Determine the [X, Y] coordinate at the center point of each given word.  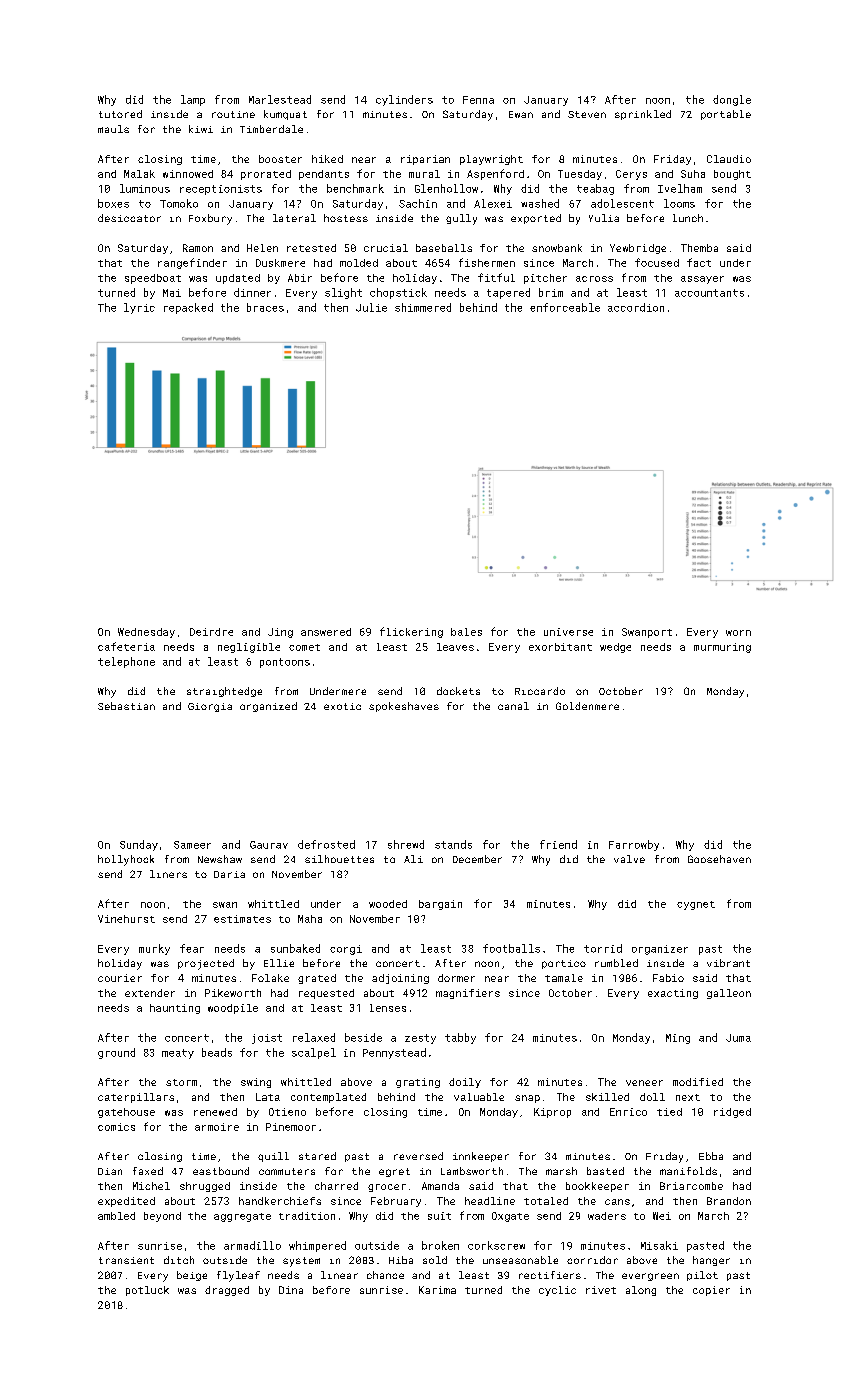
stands [453, 844]
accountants [709, 293]
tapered [508, 293]
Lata [268, 1097]
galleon [729, 994]
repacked [188, 308]
